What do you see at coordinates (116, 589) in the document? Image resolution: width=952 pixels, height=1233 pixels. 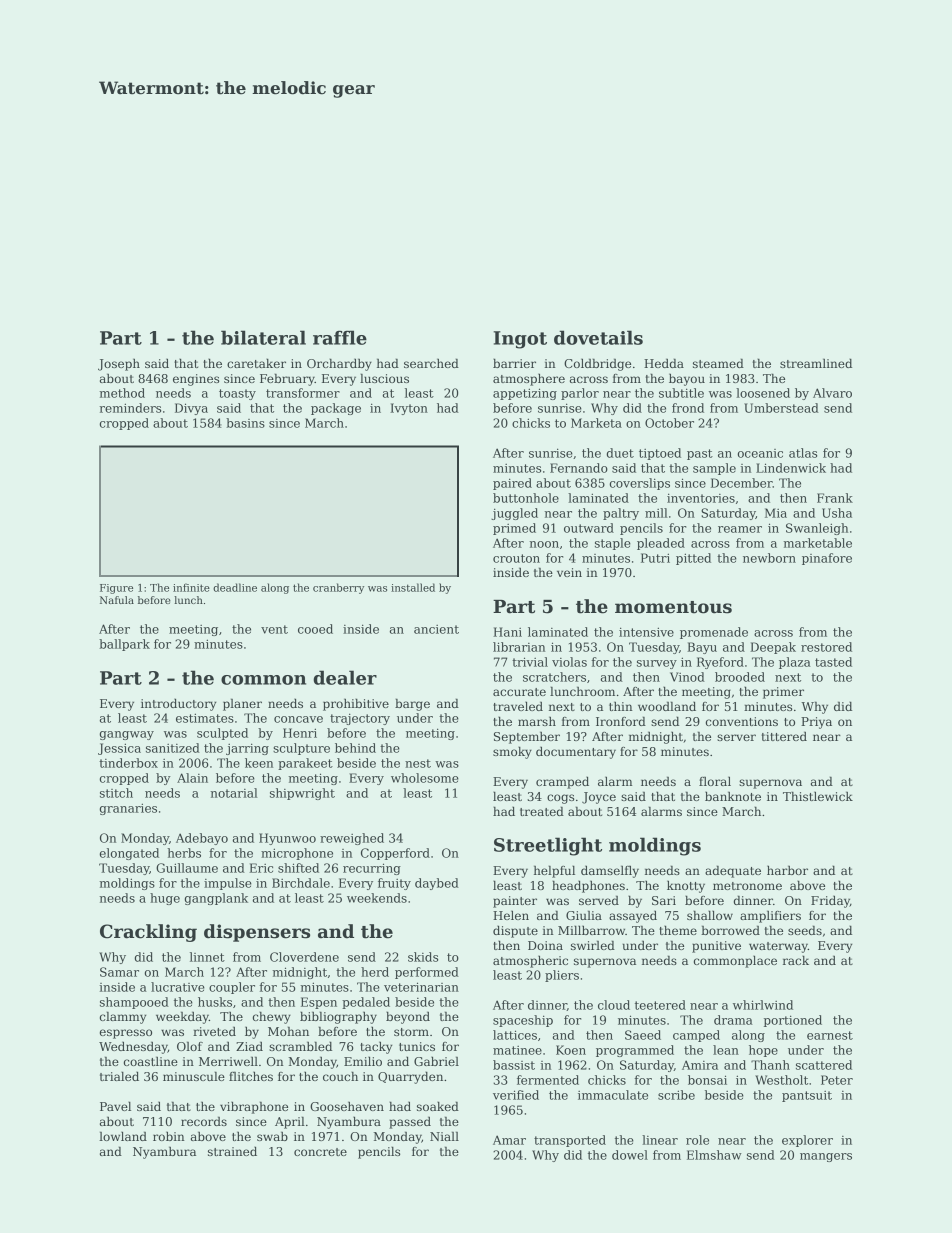 I see `Figure` at bounding box center [116, 589].
